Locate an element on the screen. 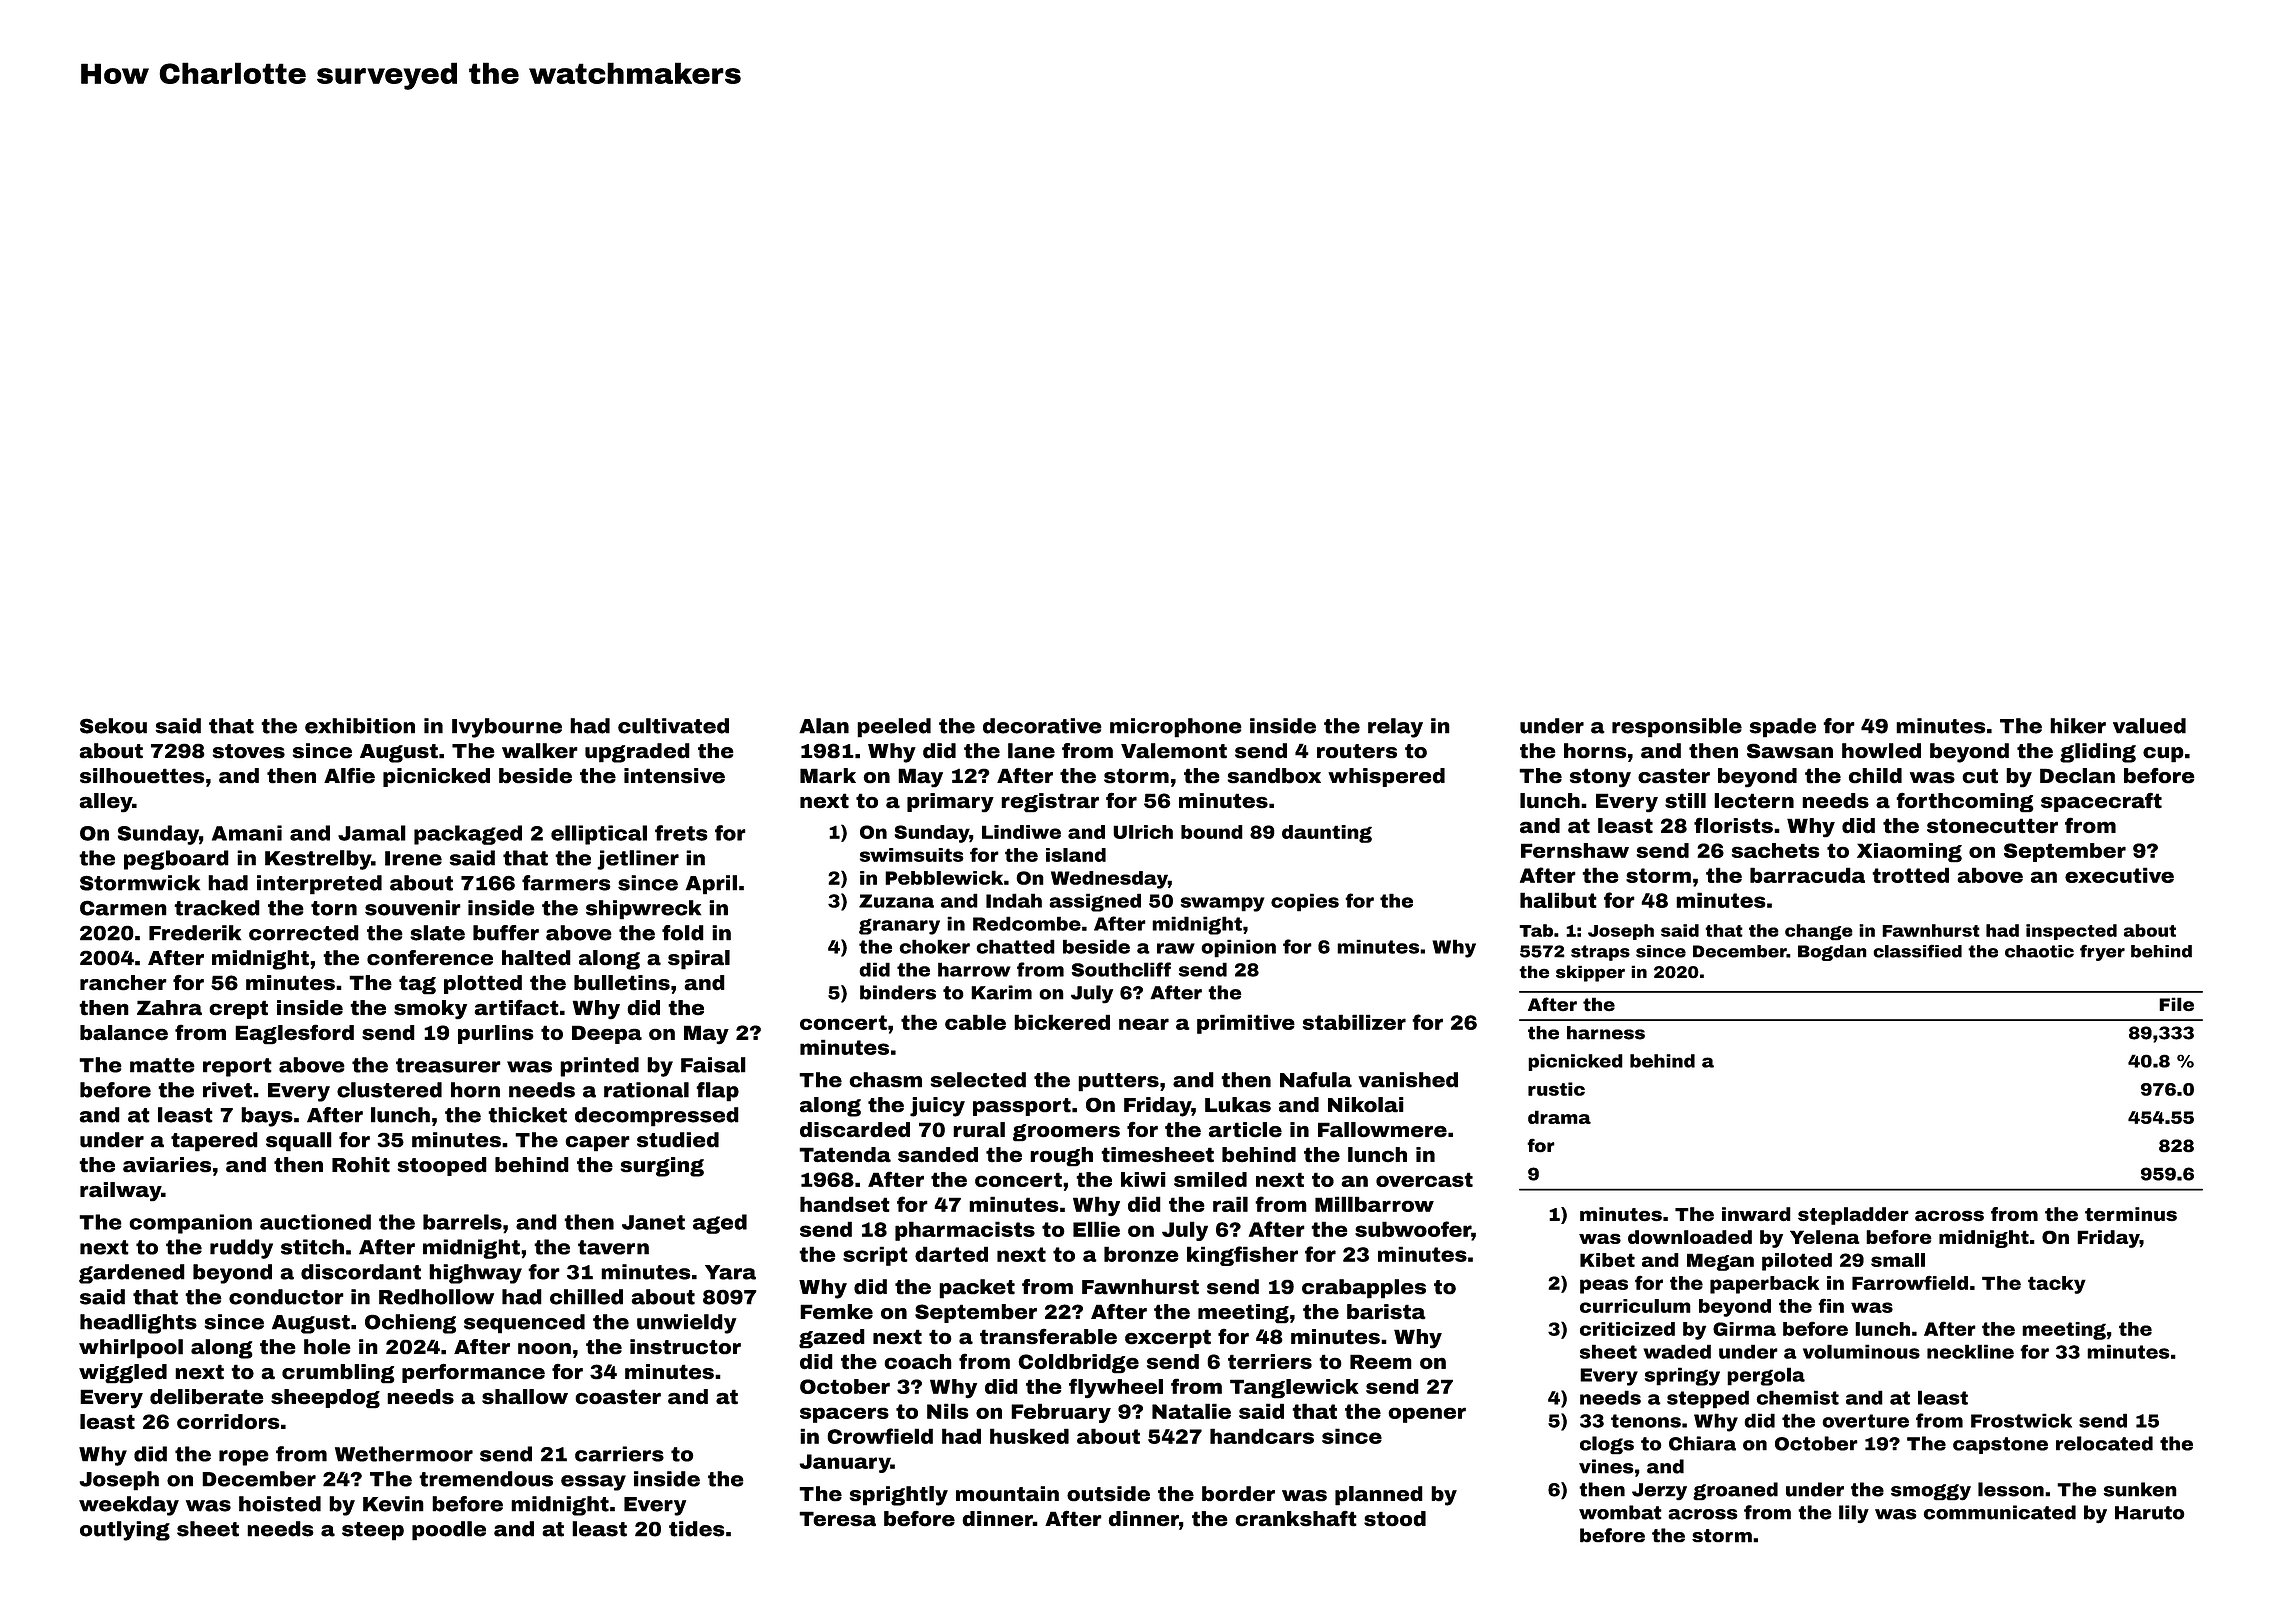 The image size is (2282, 1614). Chiara is located at coordinates (1702, 1443).
